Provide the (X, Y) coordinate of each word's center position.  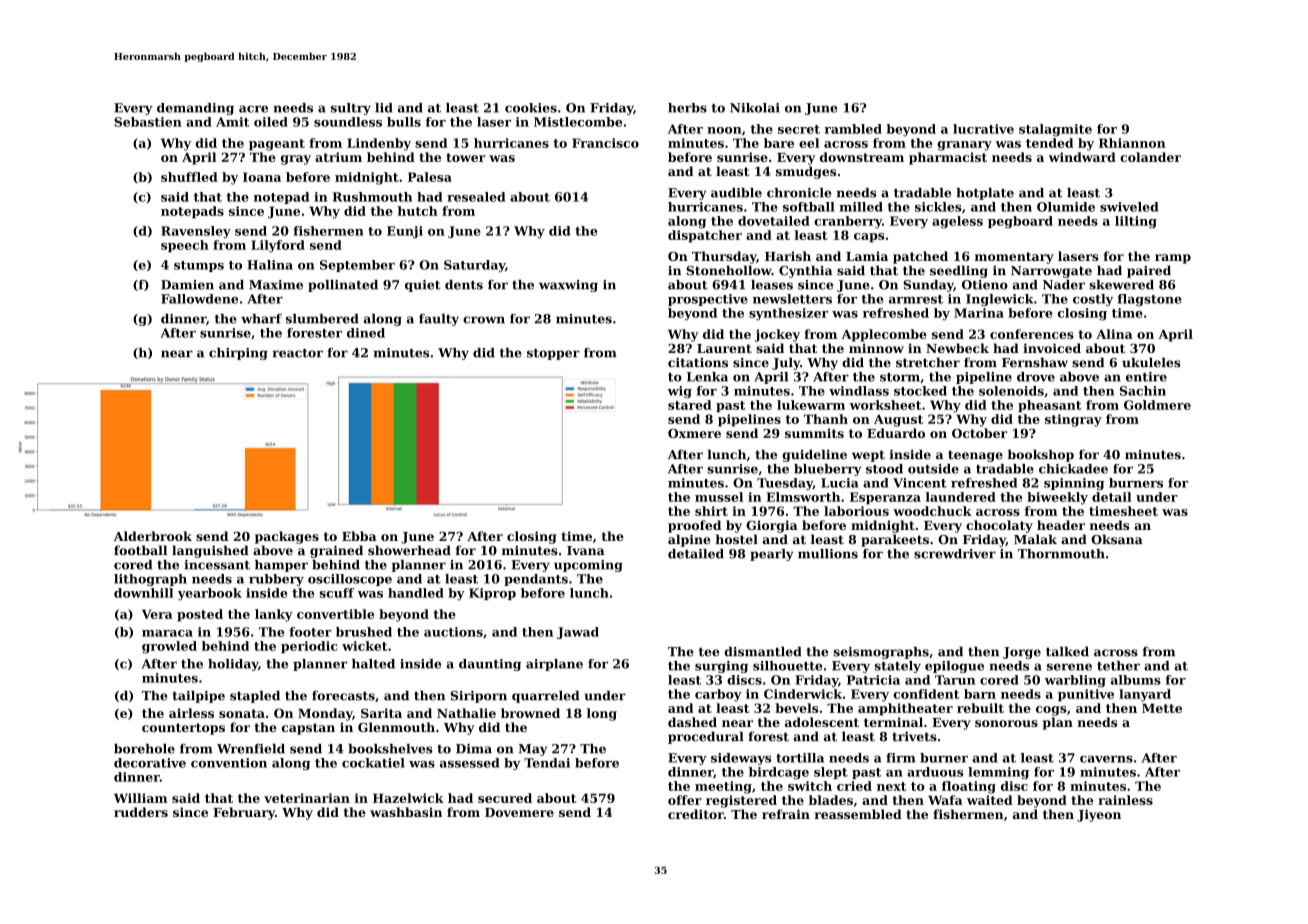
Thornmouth (1061, 554)
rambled (853, 129)
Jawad (578, 633)
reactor (298, 353)
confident (926, 694)
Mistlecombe (578, 122)
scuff (337, 593)
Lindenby (379, 144)
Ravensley (196, 232)
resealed (476, 197)
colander (1150, 157)
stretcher (928, 362)
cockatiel (373, 763)
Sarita (381, 713)
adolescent (822, 722)
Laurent (724, 348)
